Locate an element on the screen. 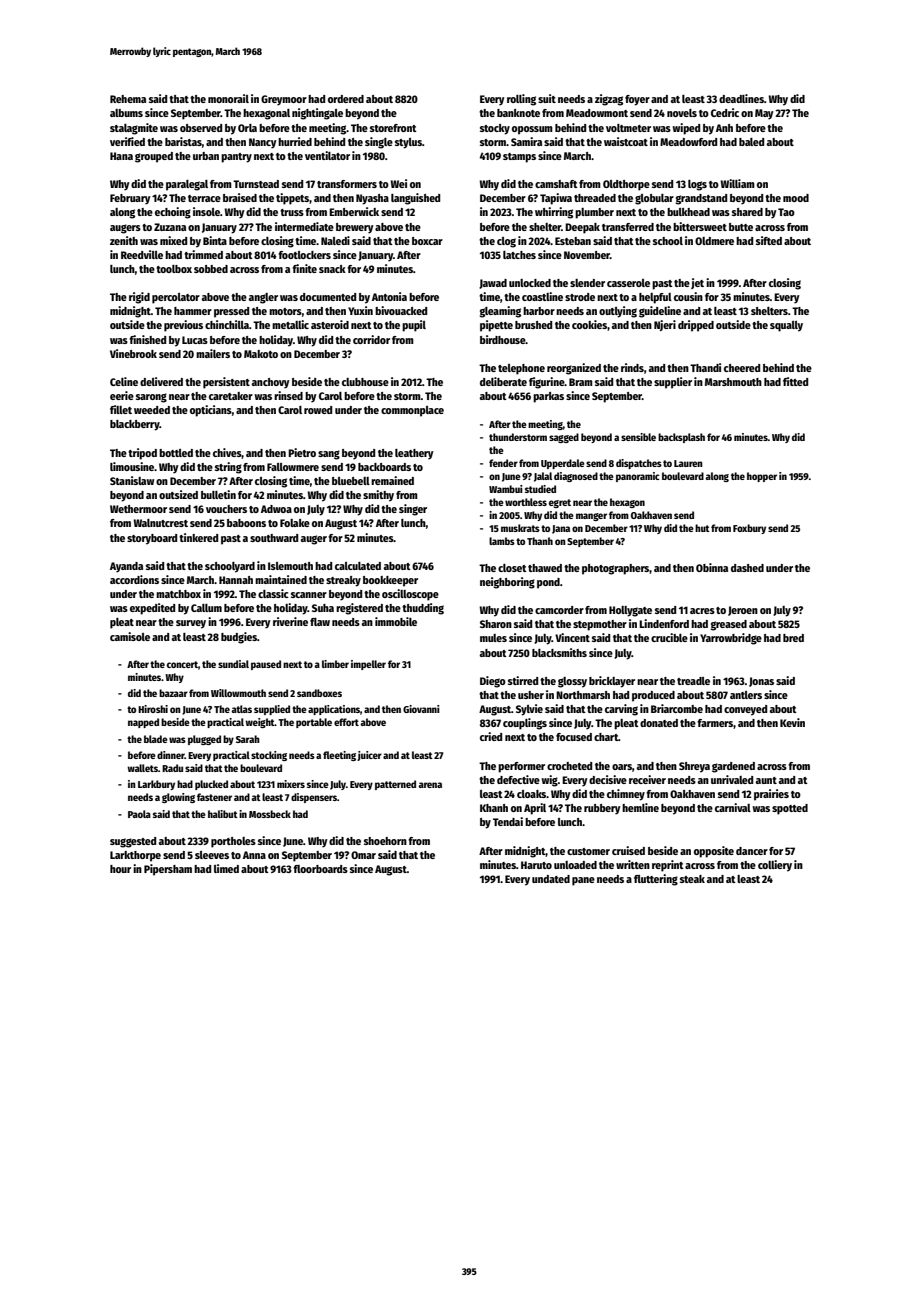 The width and height of the screenshot is (924, 1308). shoehorn is located at coordinates (385, 841).
